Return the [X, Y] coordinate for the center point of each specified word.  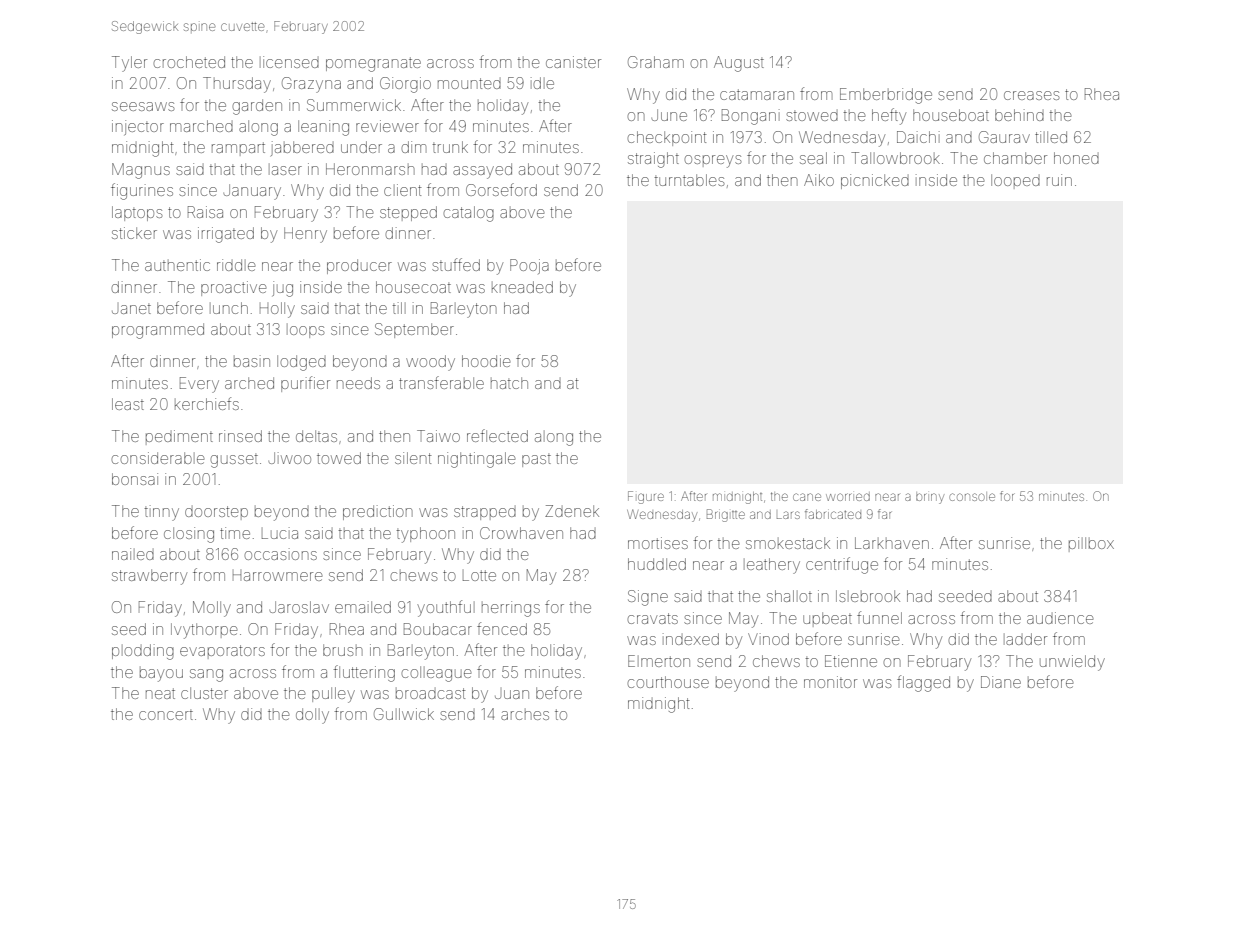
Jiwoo [289, 458]
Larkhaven [892, 543]
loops [305, 331]
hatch [509, 383]
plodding [143, 652]
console [972, 497]
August [739, 64]
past [536, 461]
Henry [305, 235]
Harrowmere [277, 576]
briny [930, 498]
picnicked [875, 181]
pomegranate [373, 64]
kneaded [522, 287]
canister [573, 62]
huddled [657, 564]
